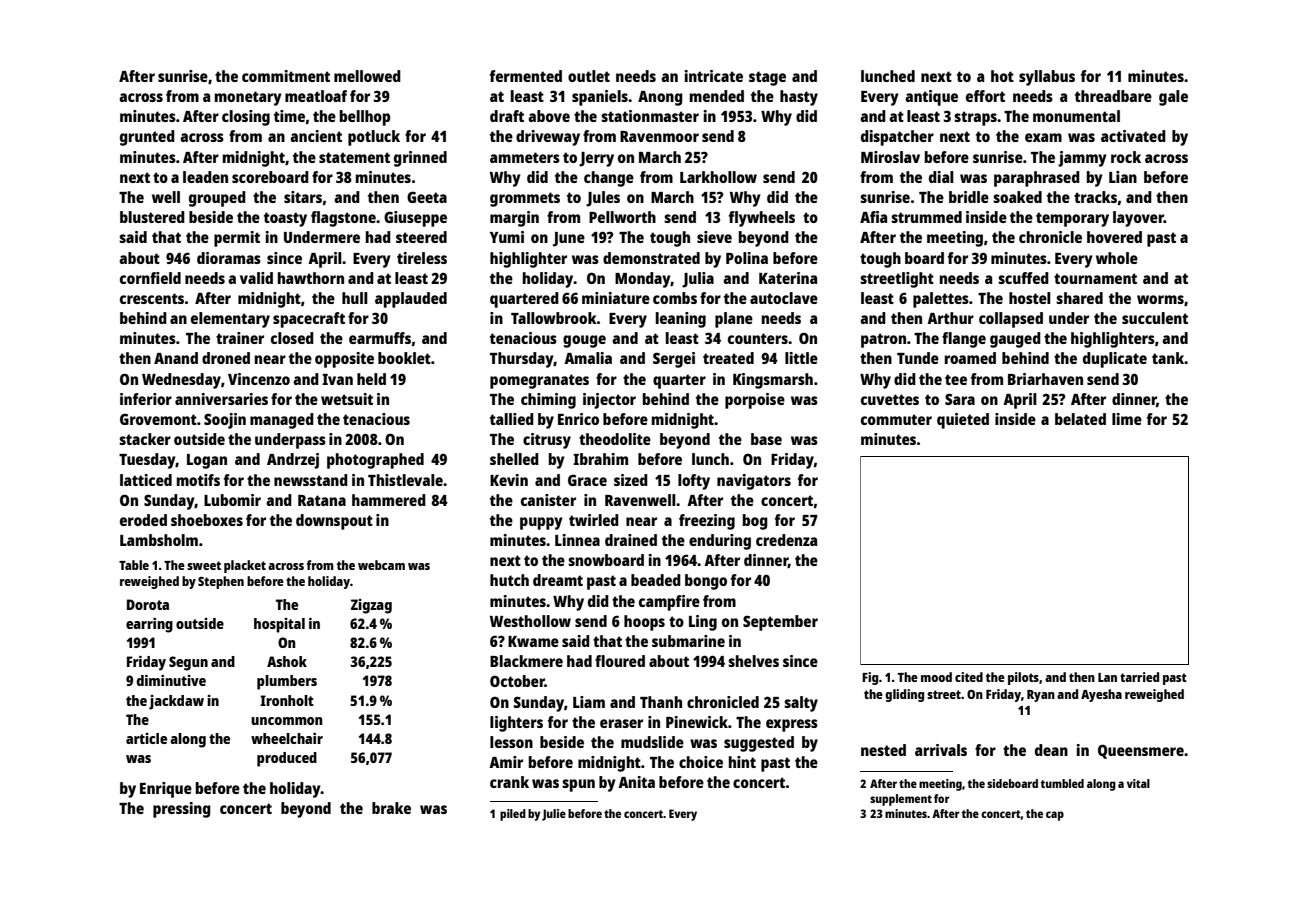  Describe the element at coordinates (963, 421) in the screenshot. I see `quieted` at that location.
